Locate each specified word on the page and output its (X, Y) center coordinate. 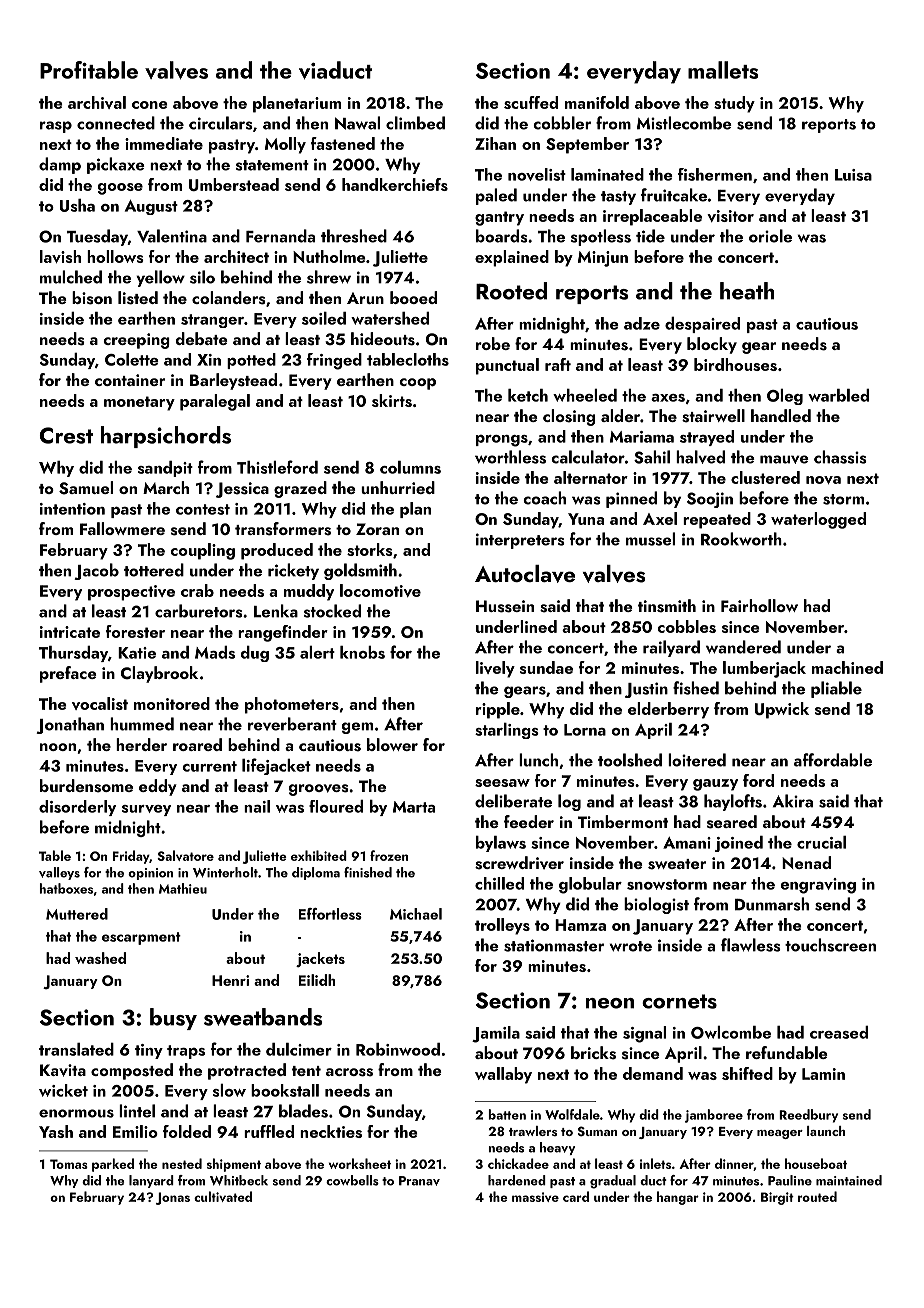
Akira (793, 801)
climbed (415, 123)
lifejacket (276, 766)
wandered (743, 647)
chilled (499, 883)
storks (370, 549)
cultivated (223, 1196)
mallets (723, 70)
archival (97, 102)
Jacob (96, 571)
